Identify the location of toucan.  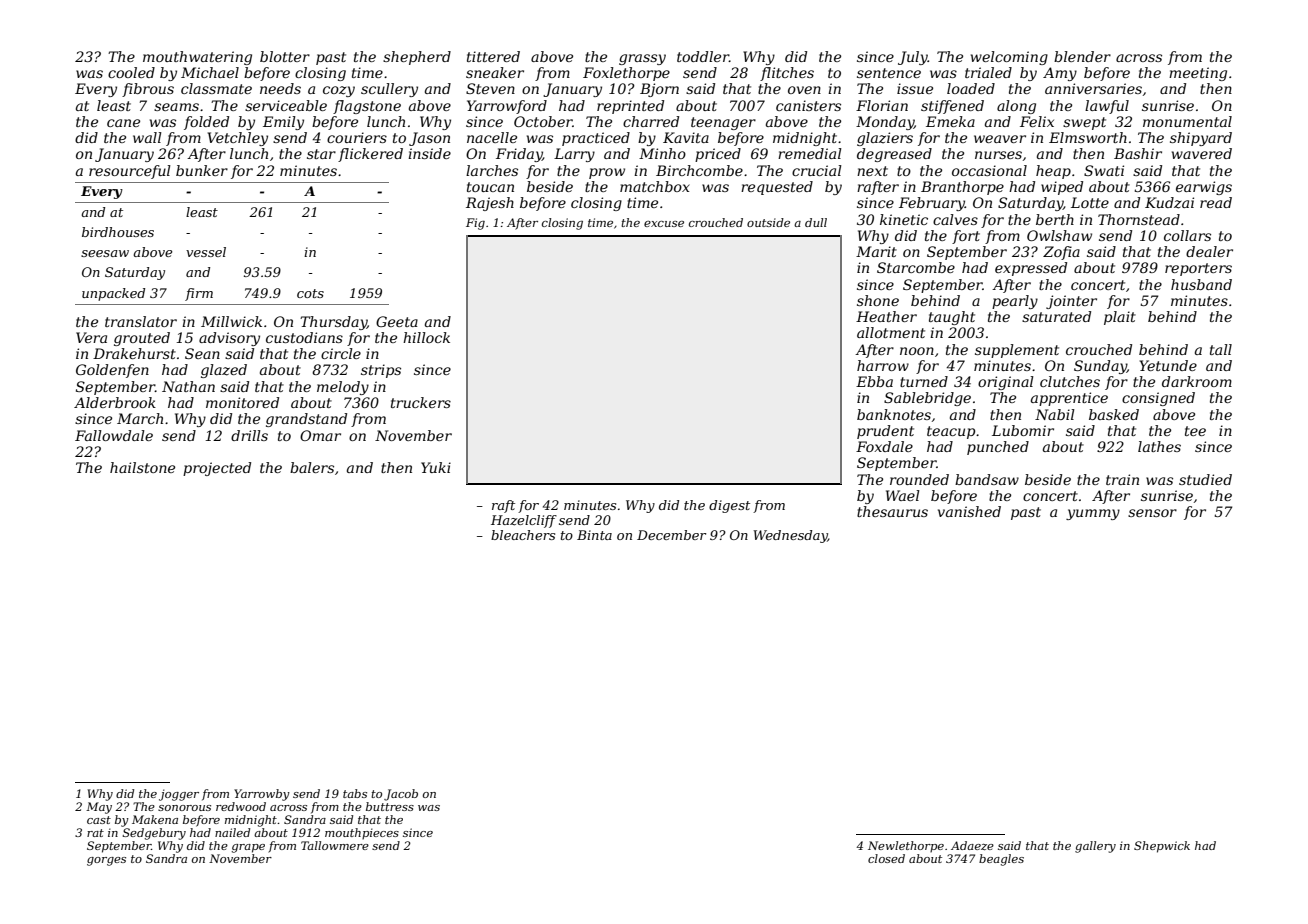
(490, 187).
